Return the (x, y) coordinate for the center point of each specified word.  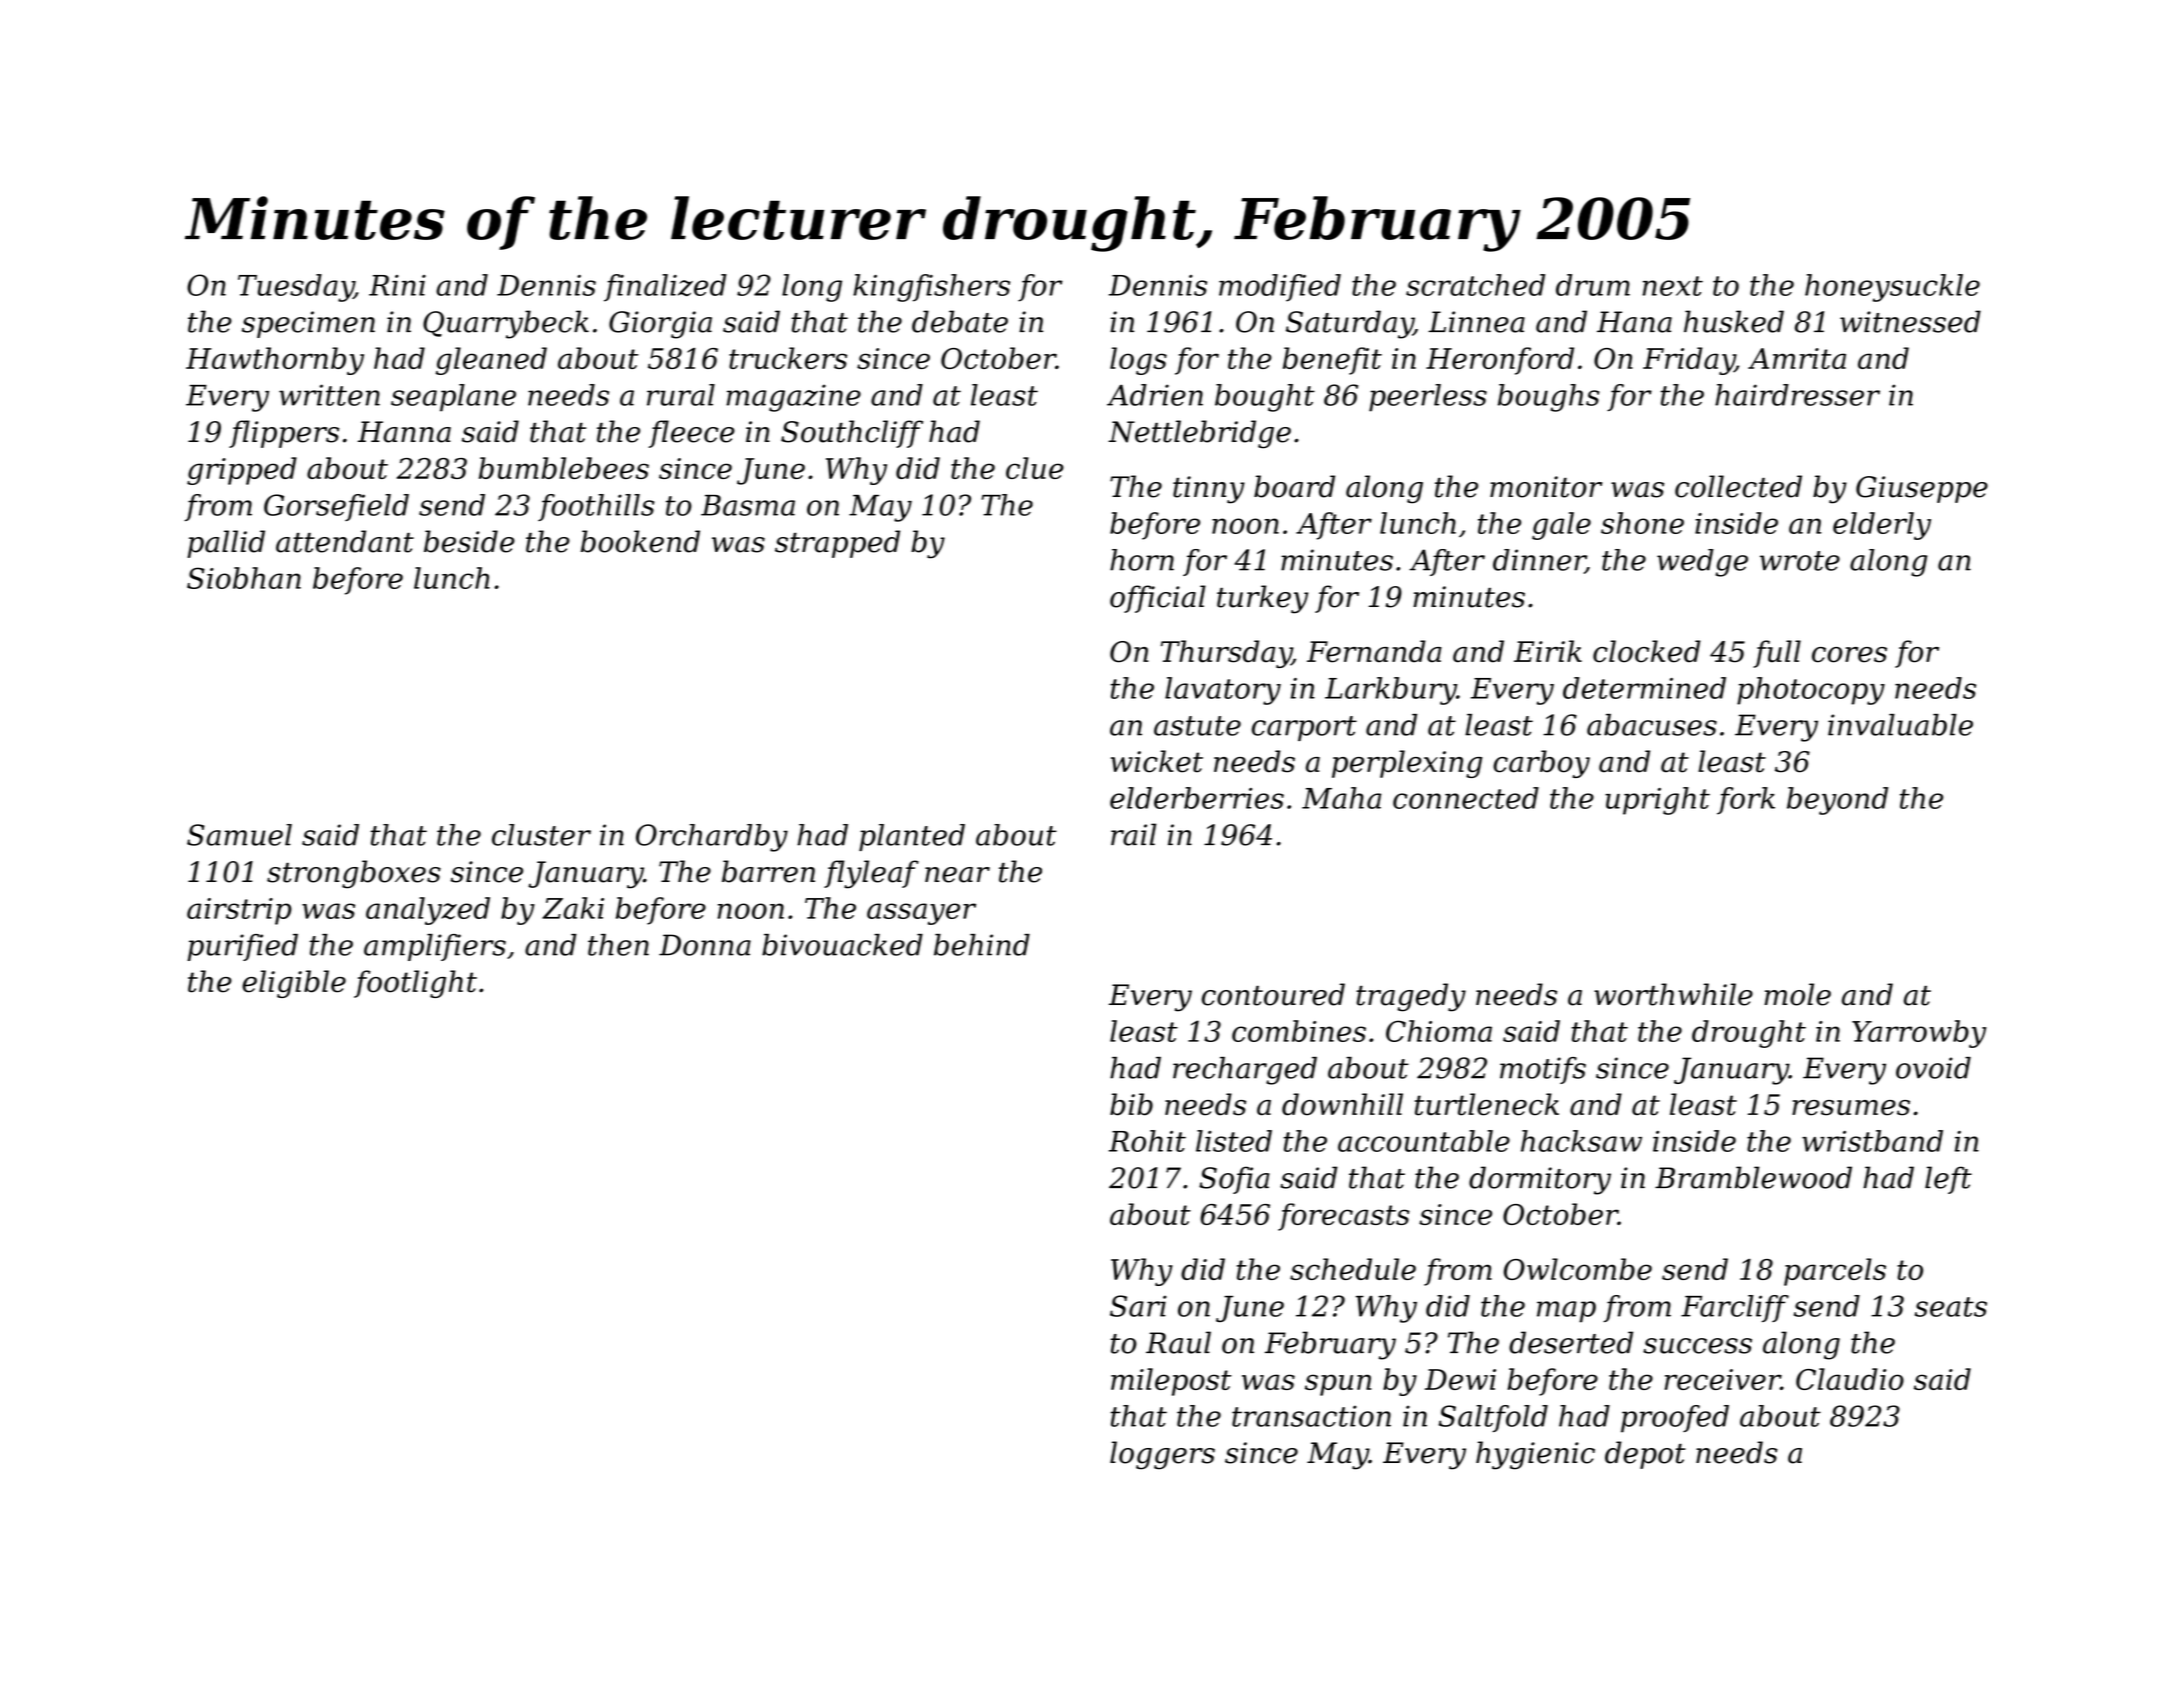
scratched (1475, 285)
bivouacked (842, 945)
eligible (294, 984)
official (1158, 599)
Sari (1138, 1306)
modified (1280, 288)
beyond (1837, 801)
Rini (397, 285)
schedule (1353, 1269)
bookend (640, 541)
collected (1738, 486)
